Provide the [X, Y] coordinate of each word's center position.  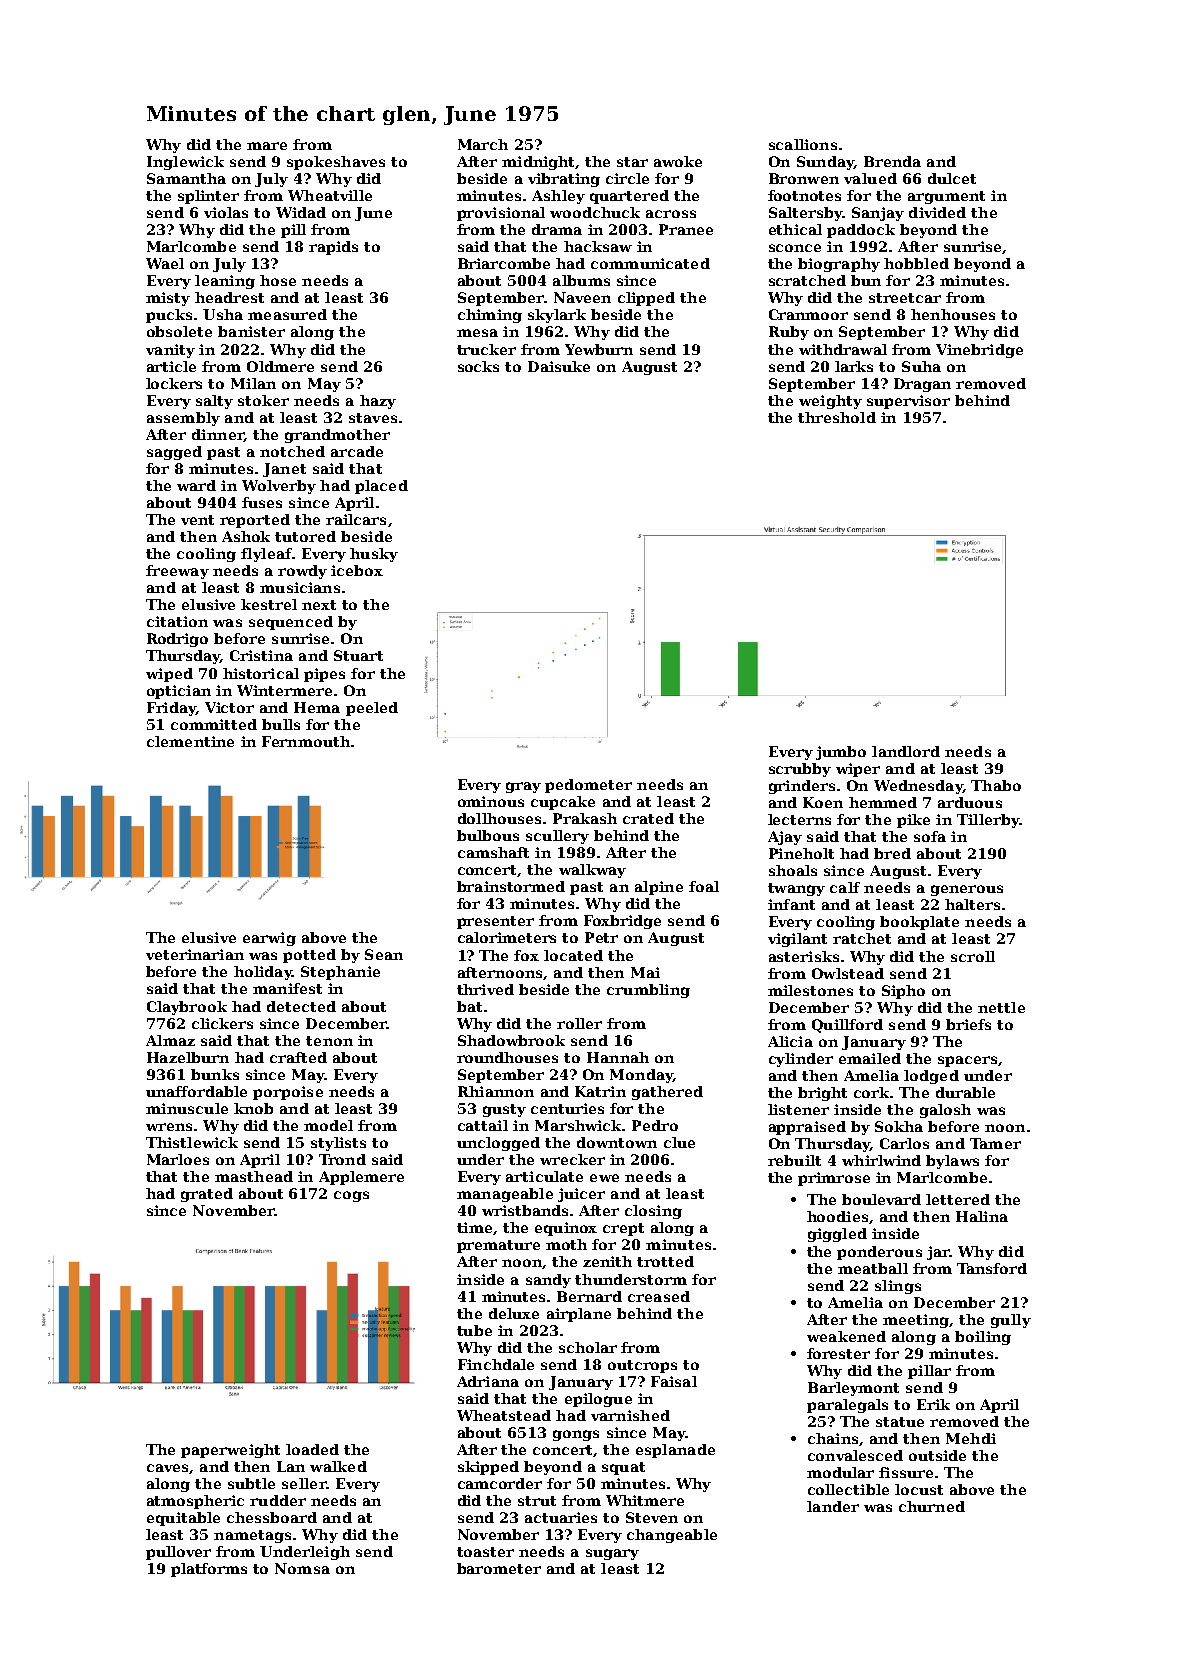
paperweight [230, 1451]
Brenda [892, 161]
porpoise [288, 1093]
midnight [539, 163]
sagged [174, 453]
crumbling [648, 991]
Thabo [996, 785]
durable [965, 1092]
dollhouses [499, 818]
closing [653, 1212]
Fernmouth [306, 741]
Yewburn [599, 349]
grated [207, 1195]
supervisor [908, 402]
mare [267, 146]
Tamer [995, 1143]
